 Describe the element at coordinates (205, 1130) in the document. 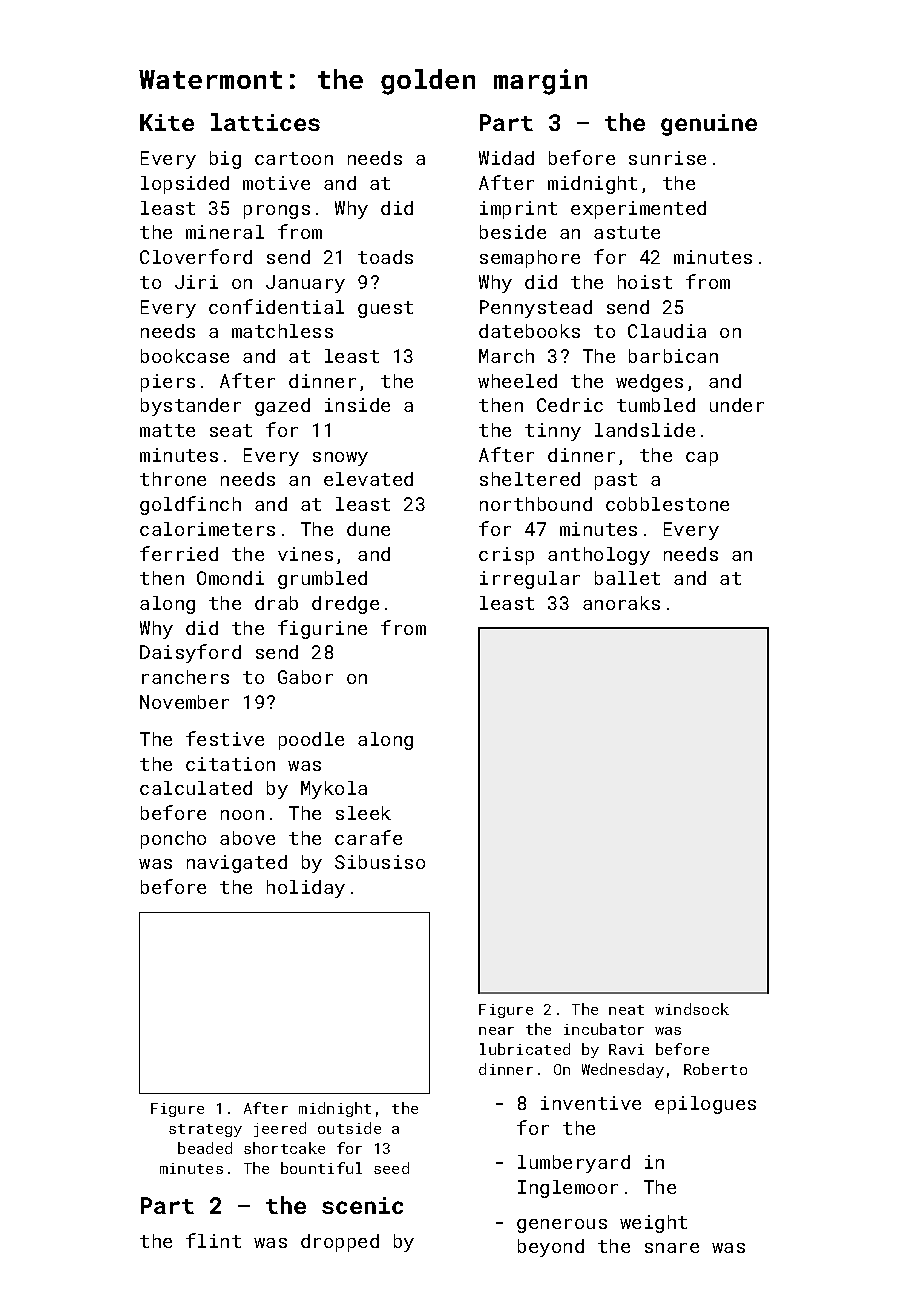

I see `strategy` at that location.
